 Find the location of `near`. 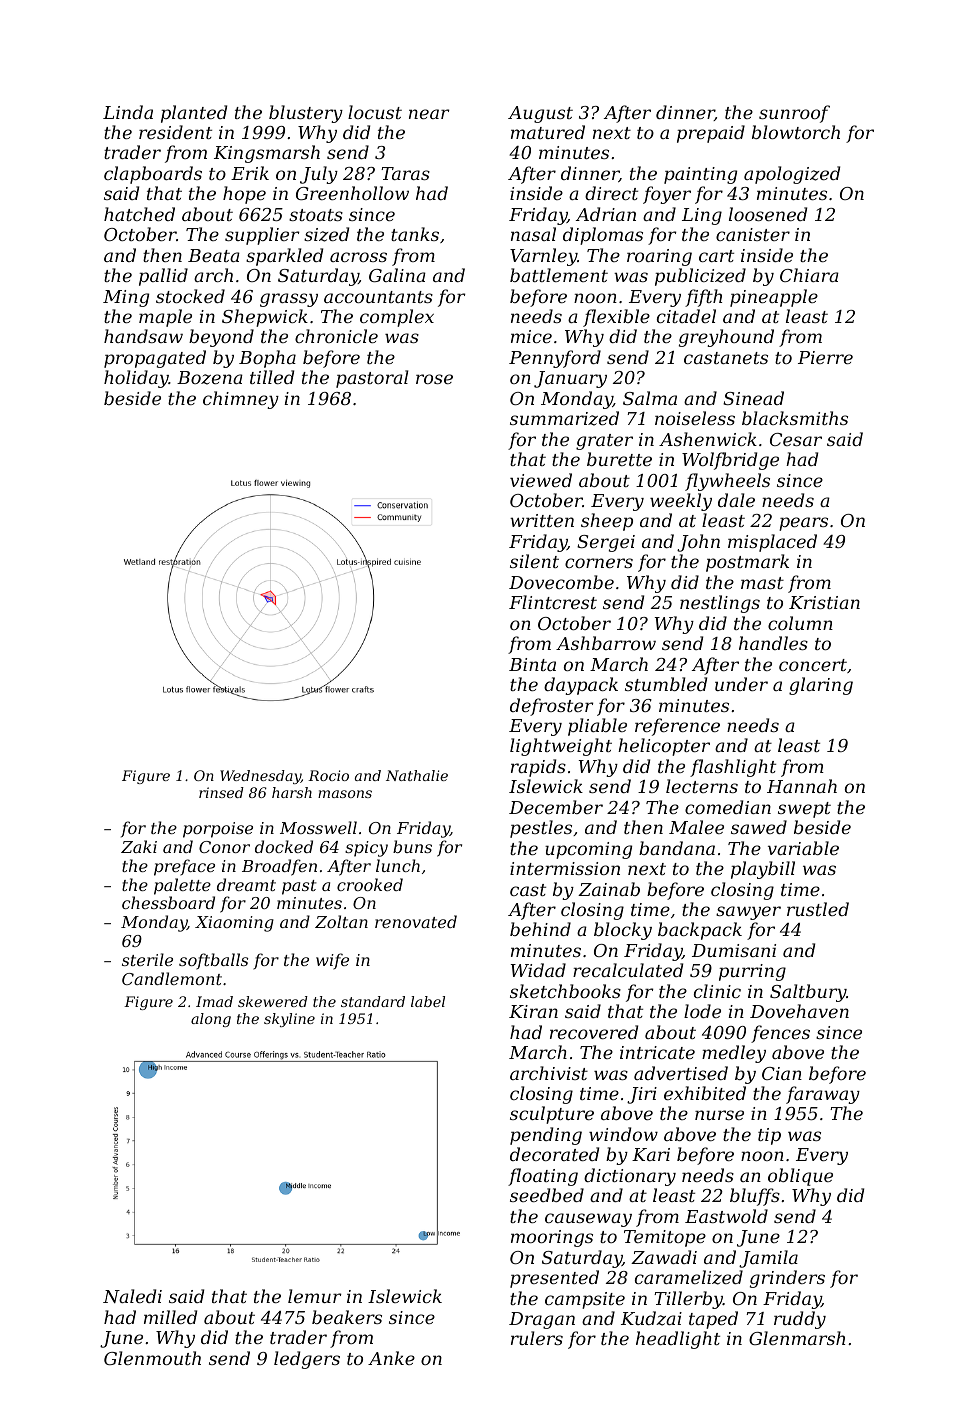

near is located at coordinates (429, 114).
